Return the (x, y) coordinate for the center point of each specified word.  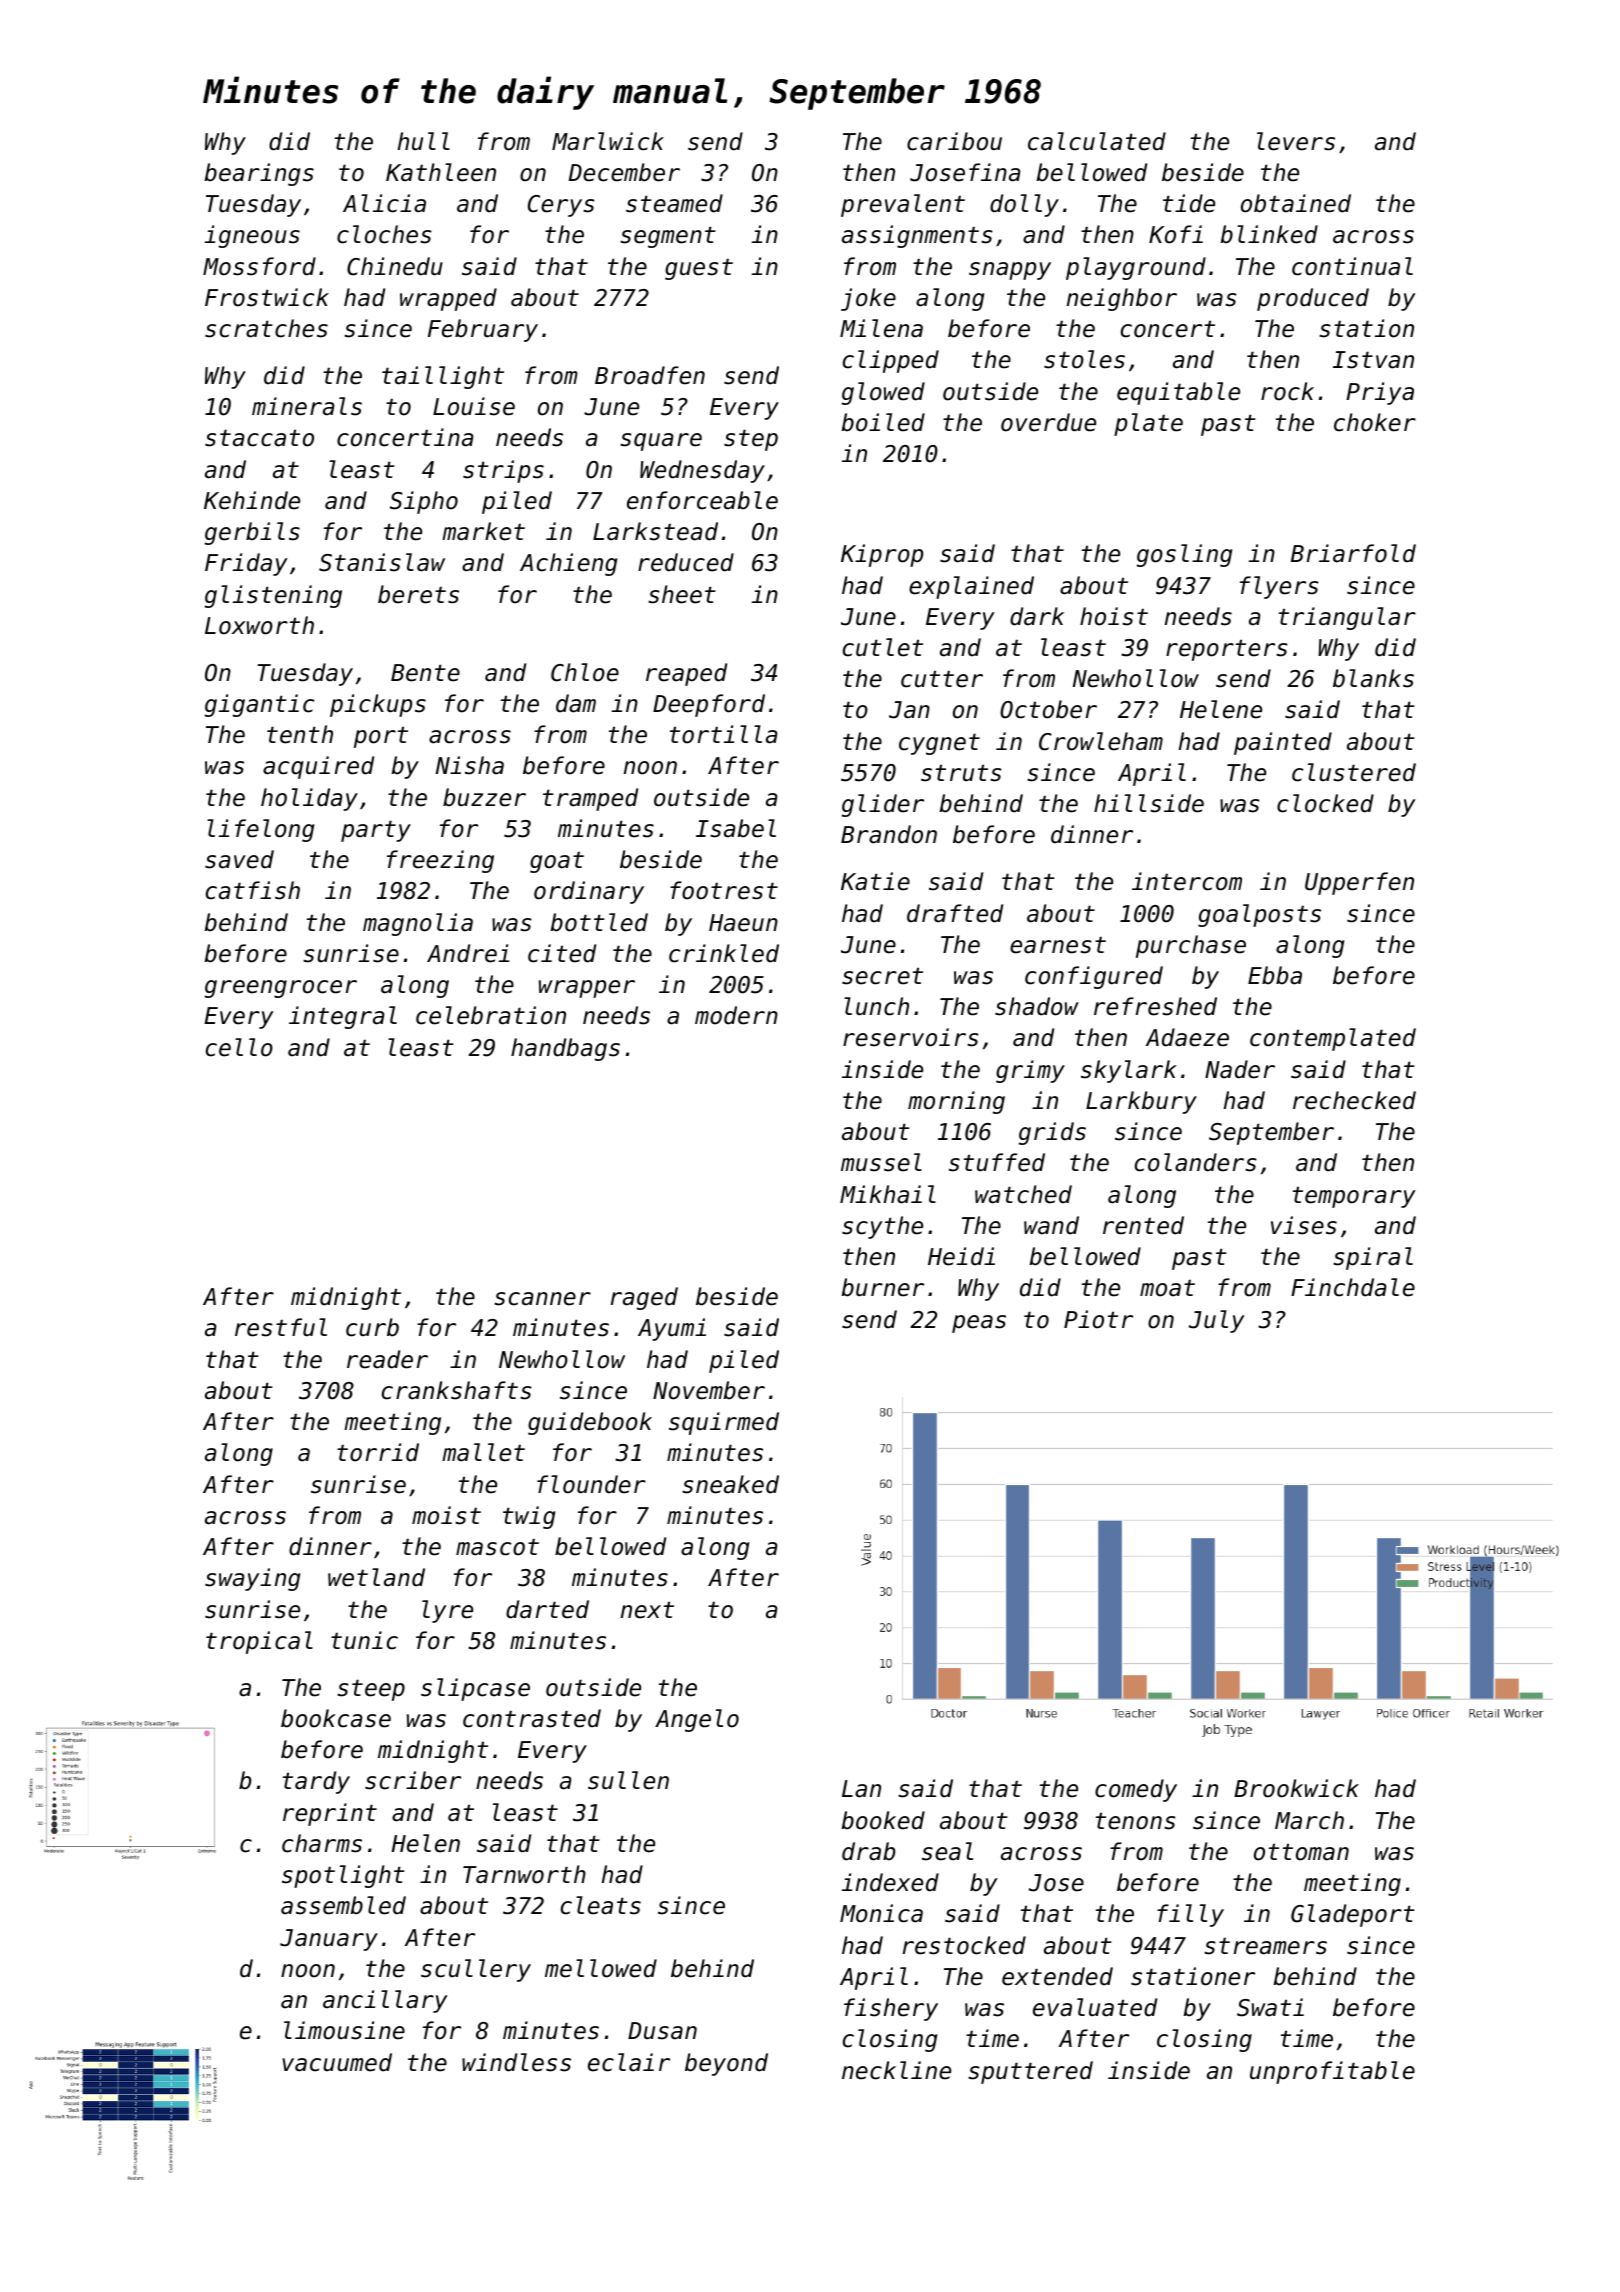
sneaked (730, 1484)
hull (424, 141)
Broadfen (650, 375)
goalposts (1259, 915)
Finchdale (1353, 1287)
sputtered (1030, 2072)
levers (1296, 141)
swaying (252, 1579)
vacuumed (337, 2062)
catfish (253, 890)
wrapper (587, 989)
